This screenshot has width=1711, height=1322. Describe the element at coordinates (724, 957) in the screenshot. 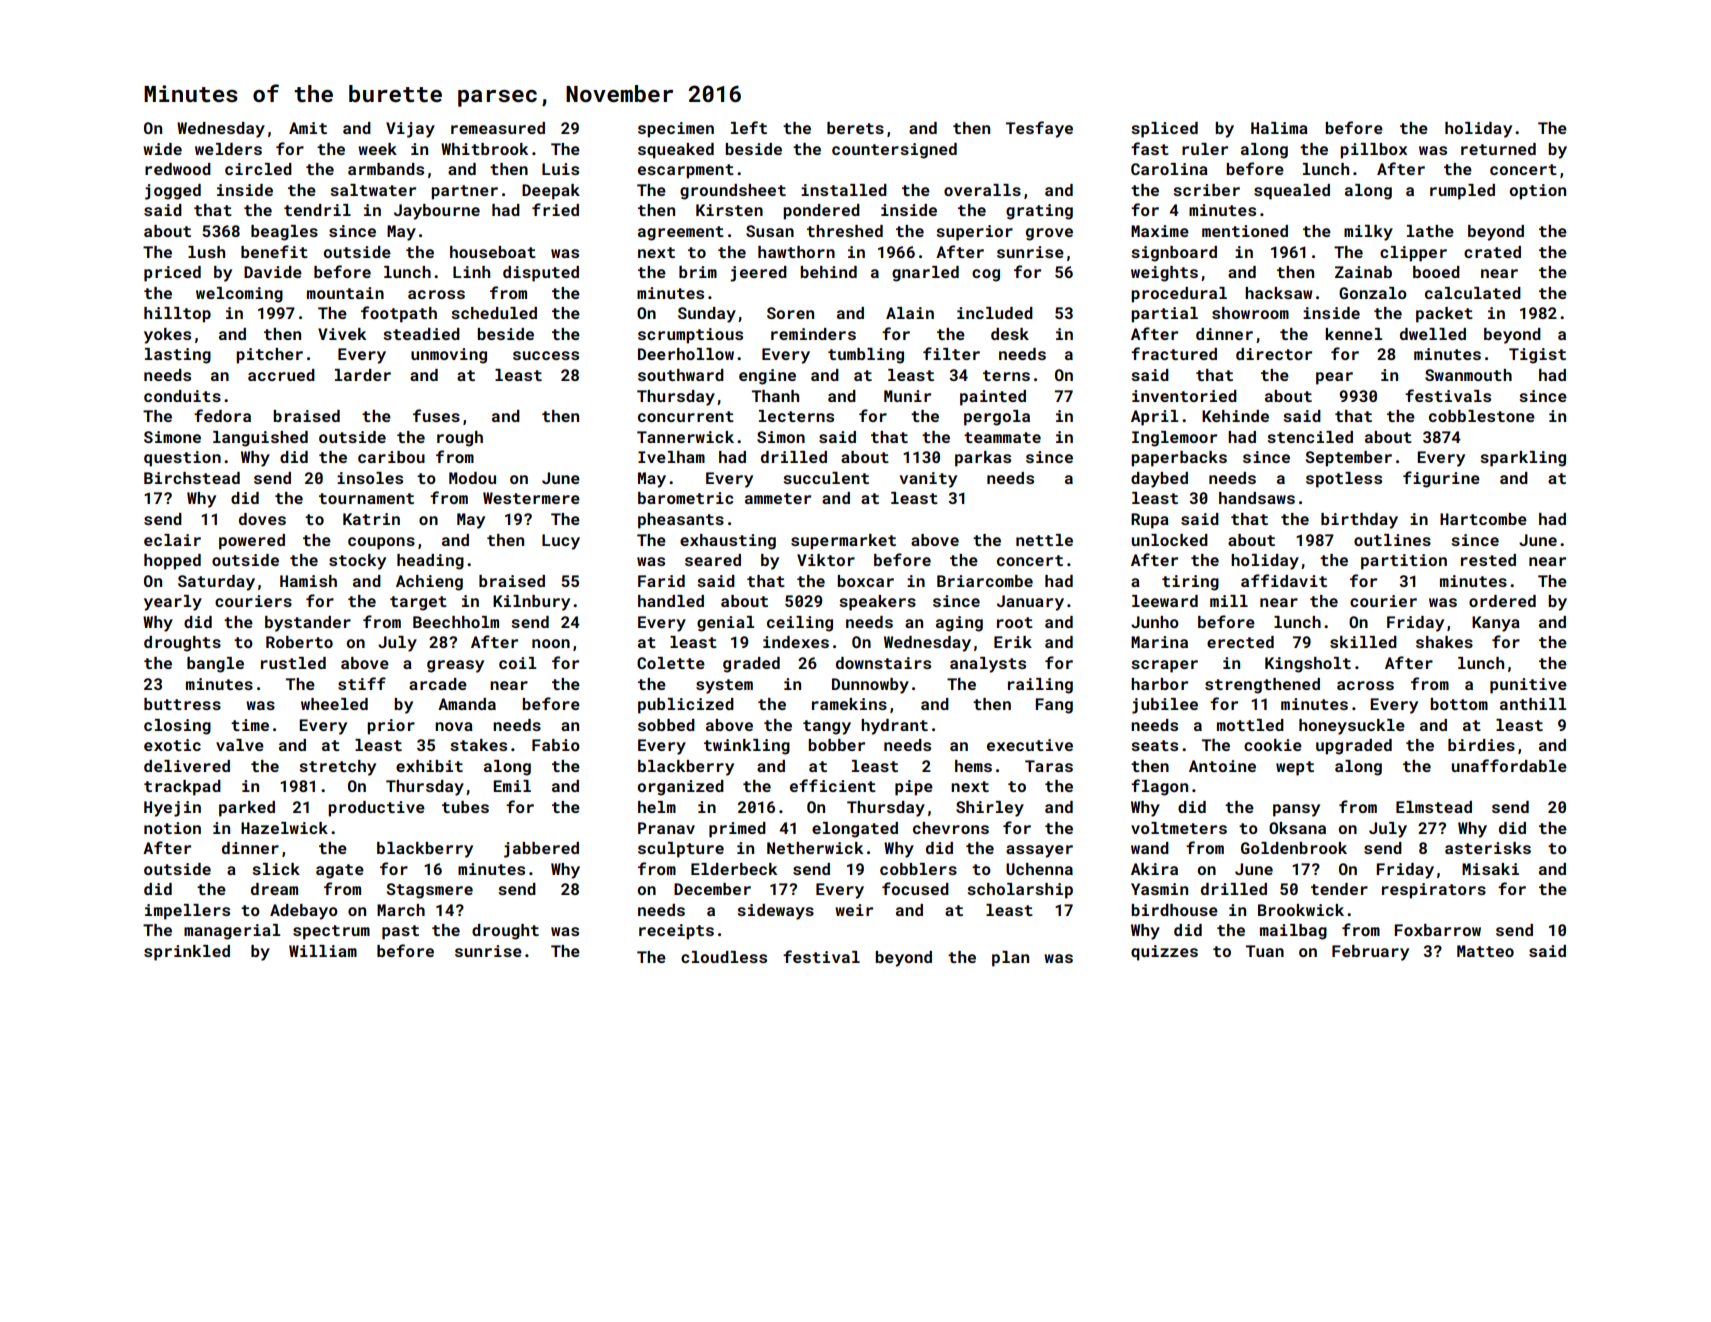

I see `cloudless` at that location.
